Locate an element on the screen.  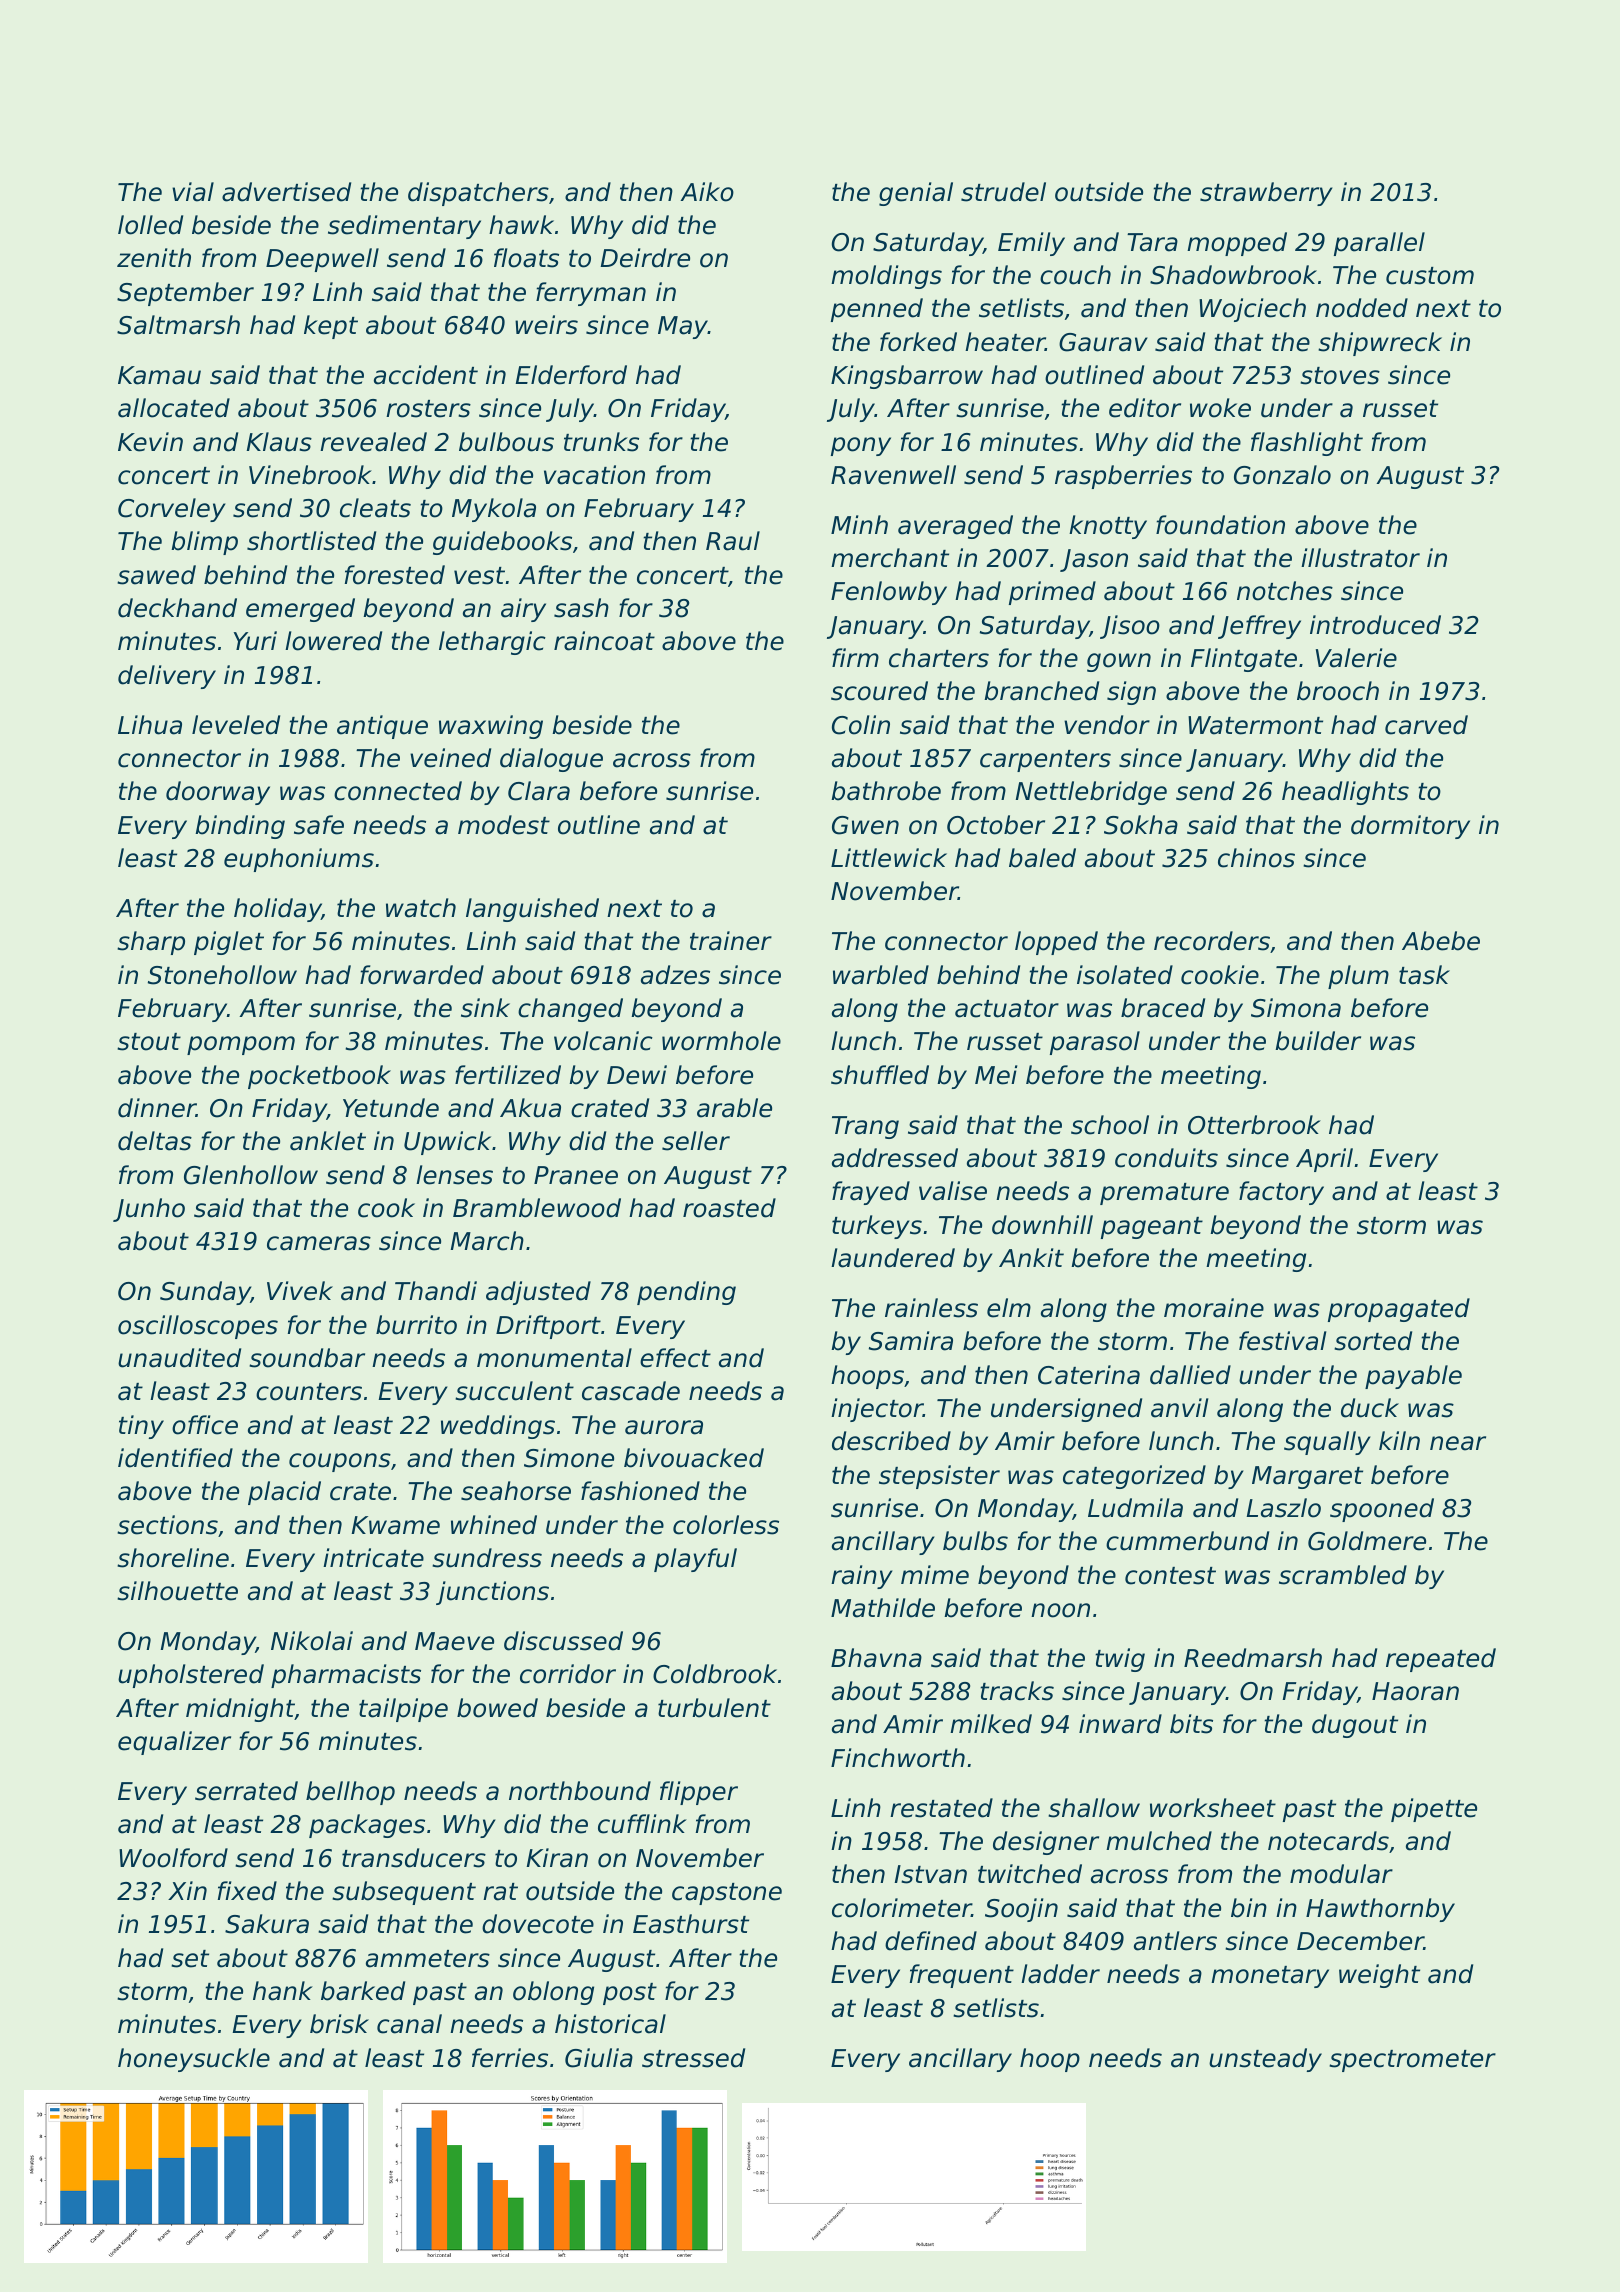
Aiko is located at coordinates (707, 192).
